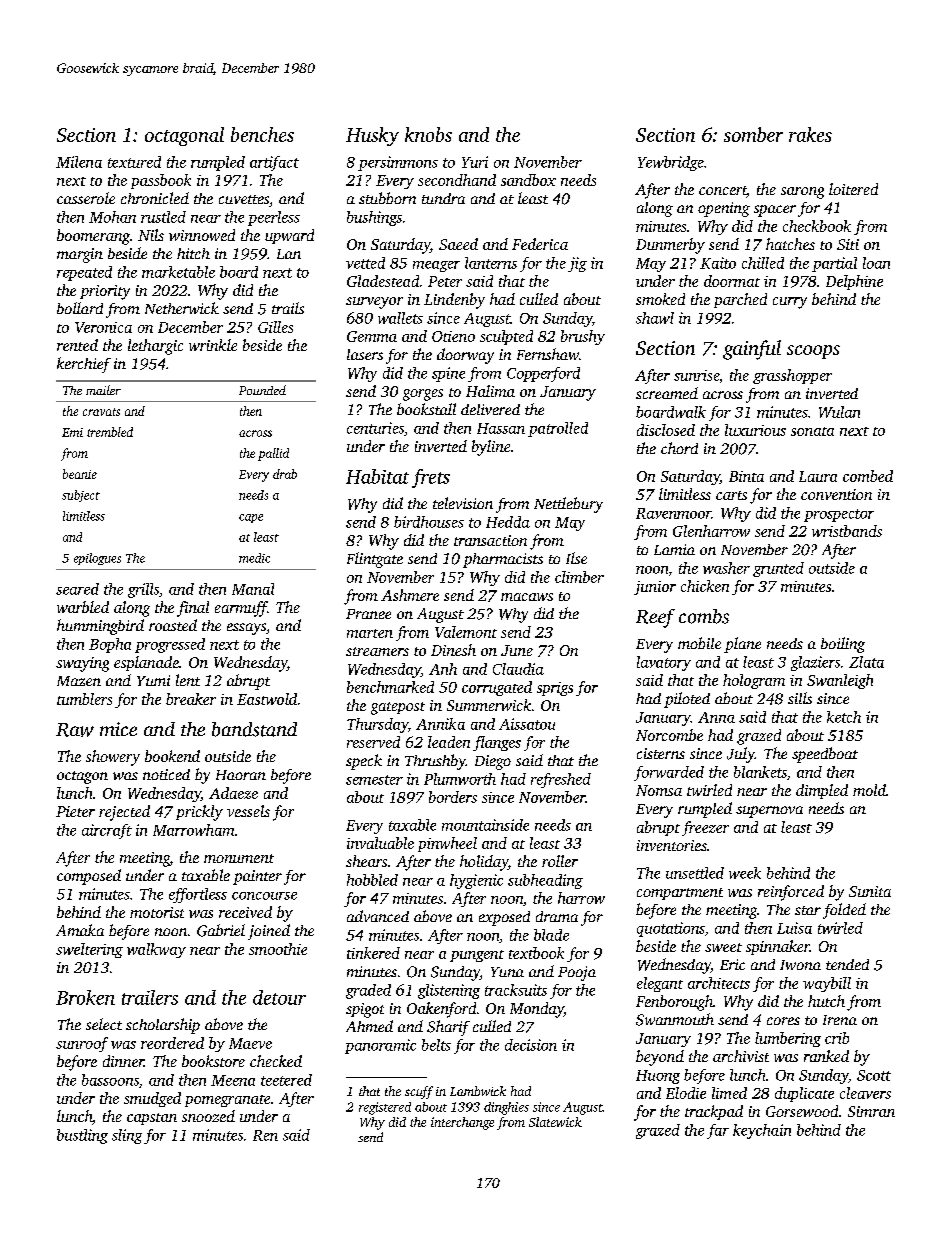 The height and width of the image is (1233, 952). Describe the element at coordinates (660, 299) in the image. I see `smoked` at that location.
